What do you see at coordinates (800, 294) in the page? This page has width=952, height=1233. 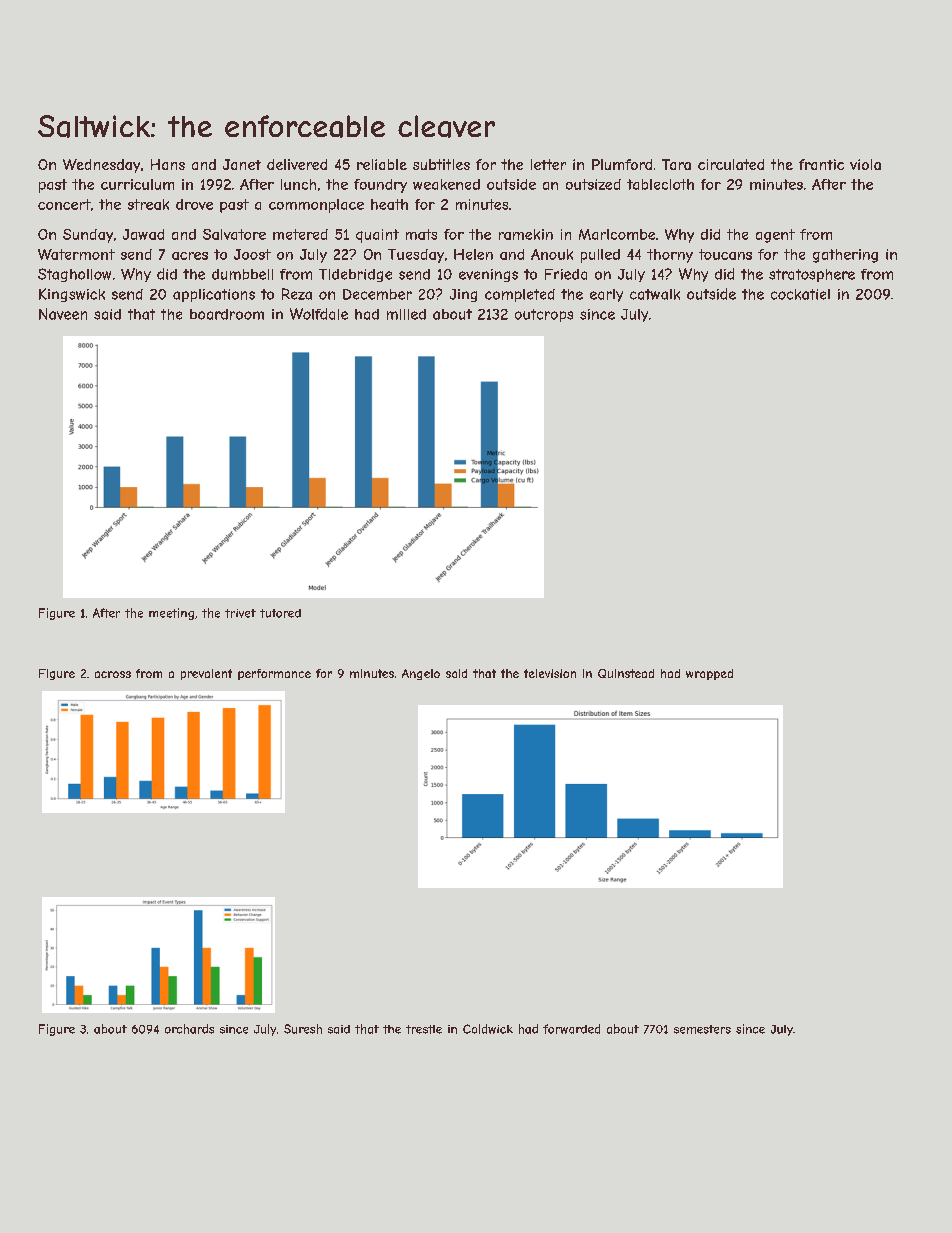 I see `cockatiel` at bounding box center [800, 294].
